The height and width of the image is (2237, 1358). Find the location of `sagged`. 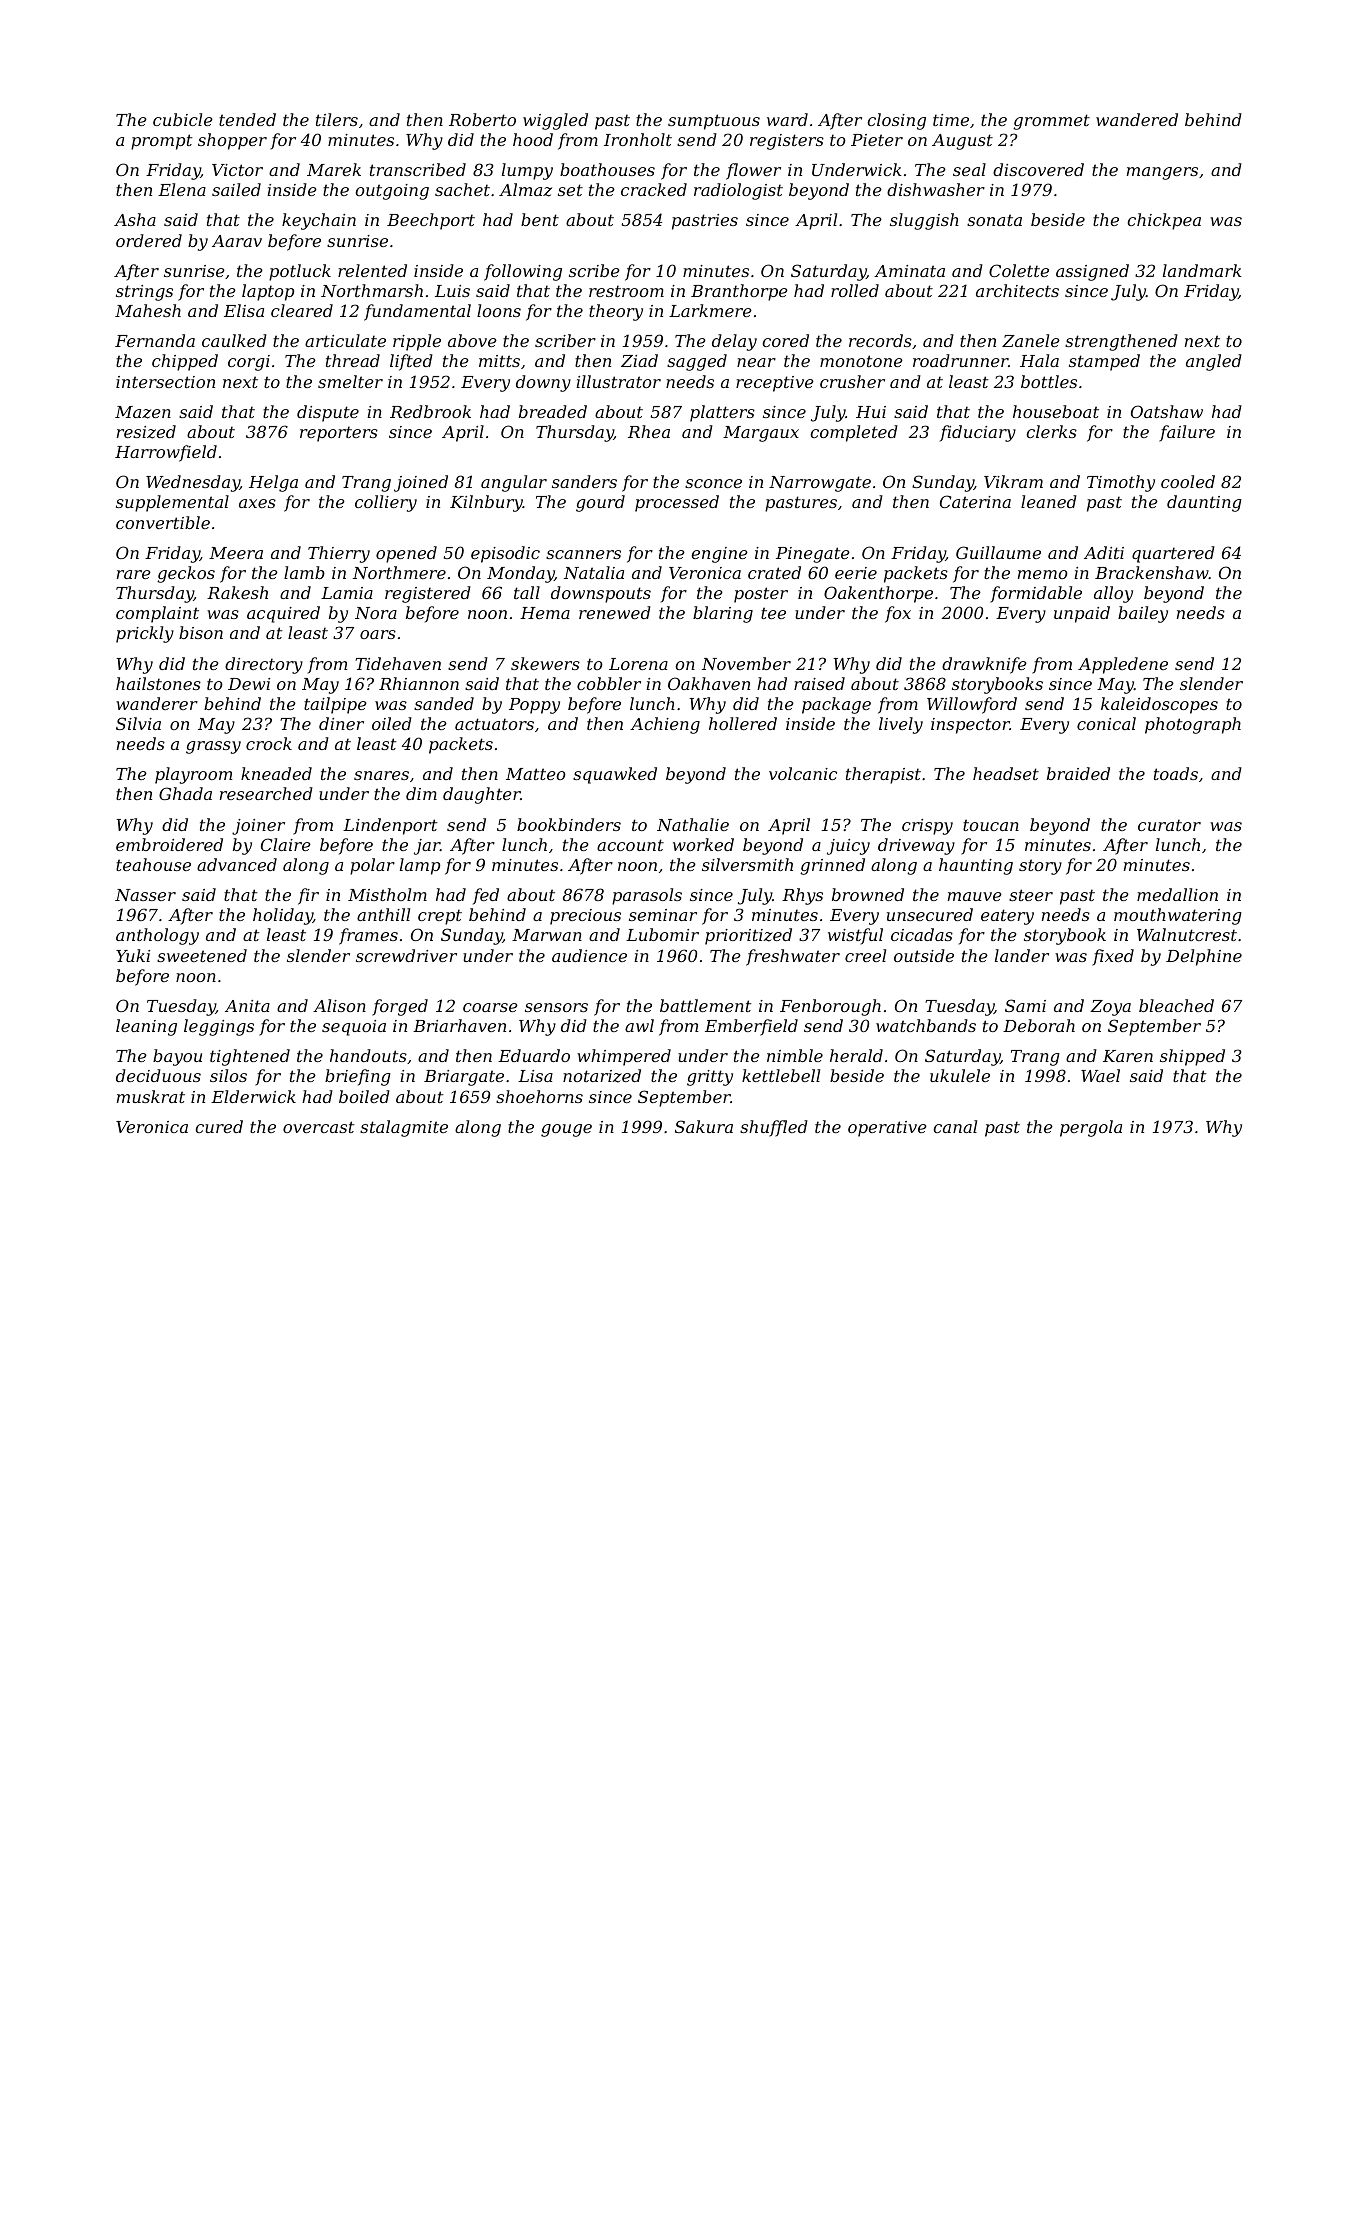

sagged is located at coordinates (697, 362).
